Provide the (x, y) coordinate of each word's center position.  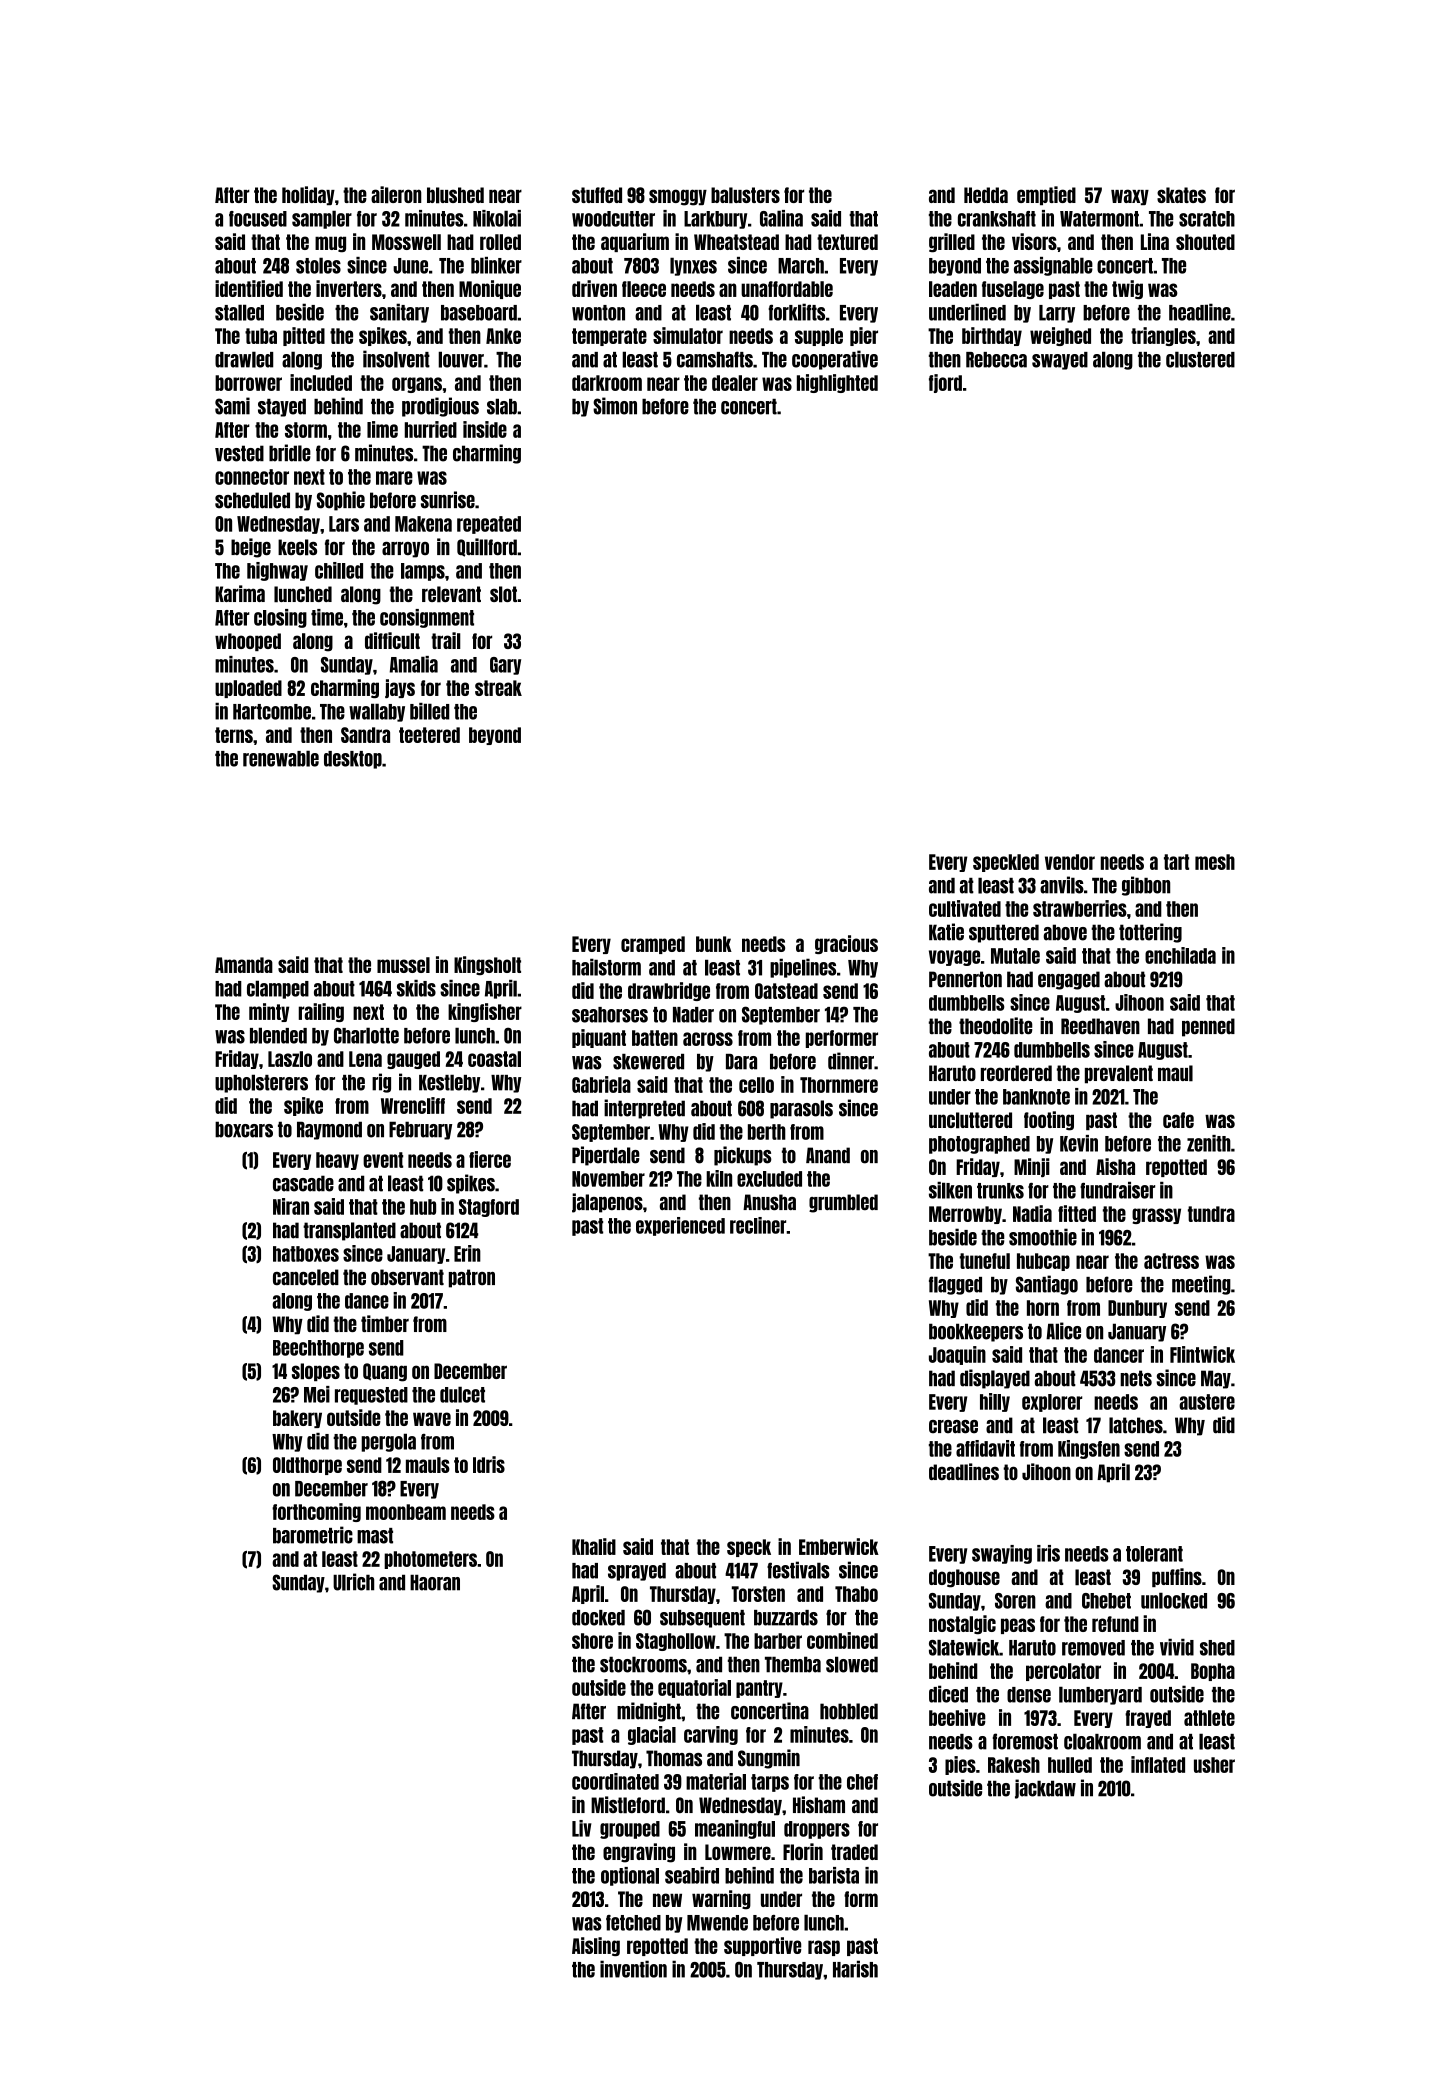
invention (633, 1969)
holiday (308, 195)
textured (847, 242)
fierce (490, 1159)
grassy (1156, 1216)
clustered (1200, 359)
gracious (846, 944)
